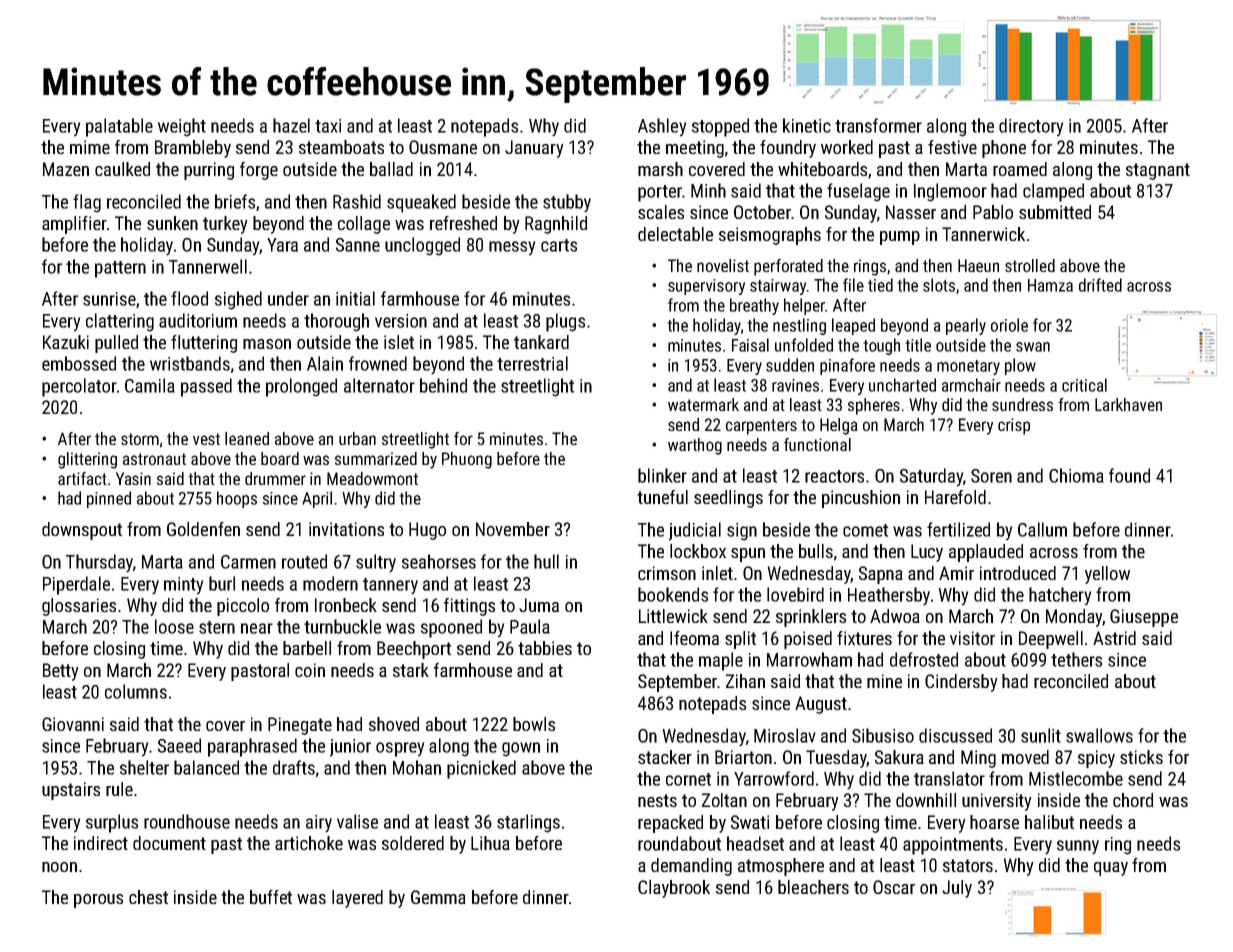  Describe the element at coordinates (346, 529) in the screenshot. I see `invitations` at that location.
